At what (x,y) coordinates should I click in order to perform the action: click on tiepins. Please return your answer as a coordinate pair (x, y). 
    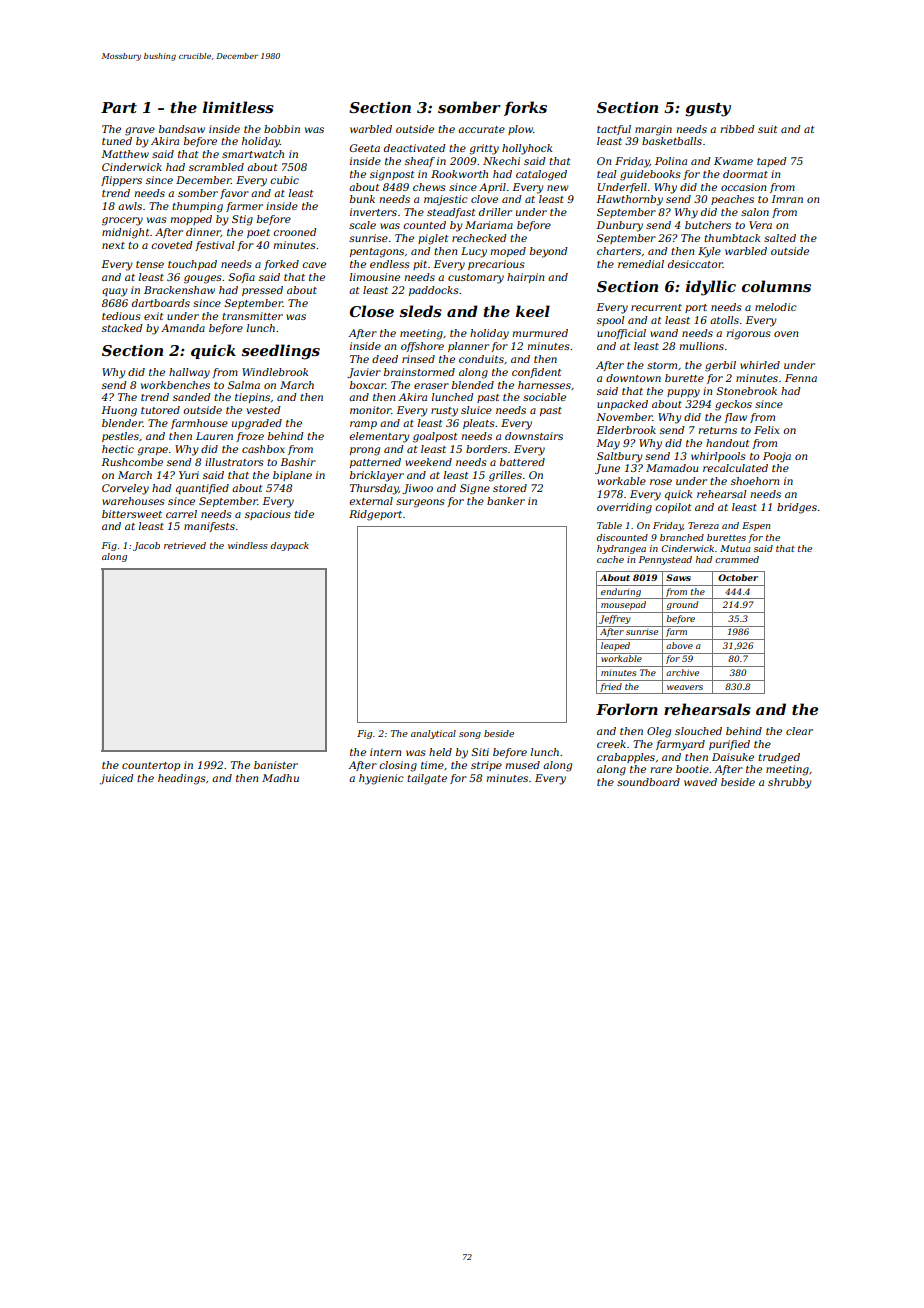
    Looking at the image, I should click on (252, 398).
